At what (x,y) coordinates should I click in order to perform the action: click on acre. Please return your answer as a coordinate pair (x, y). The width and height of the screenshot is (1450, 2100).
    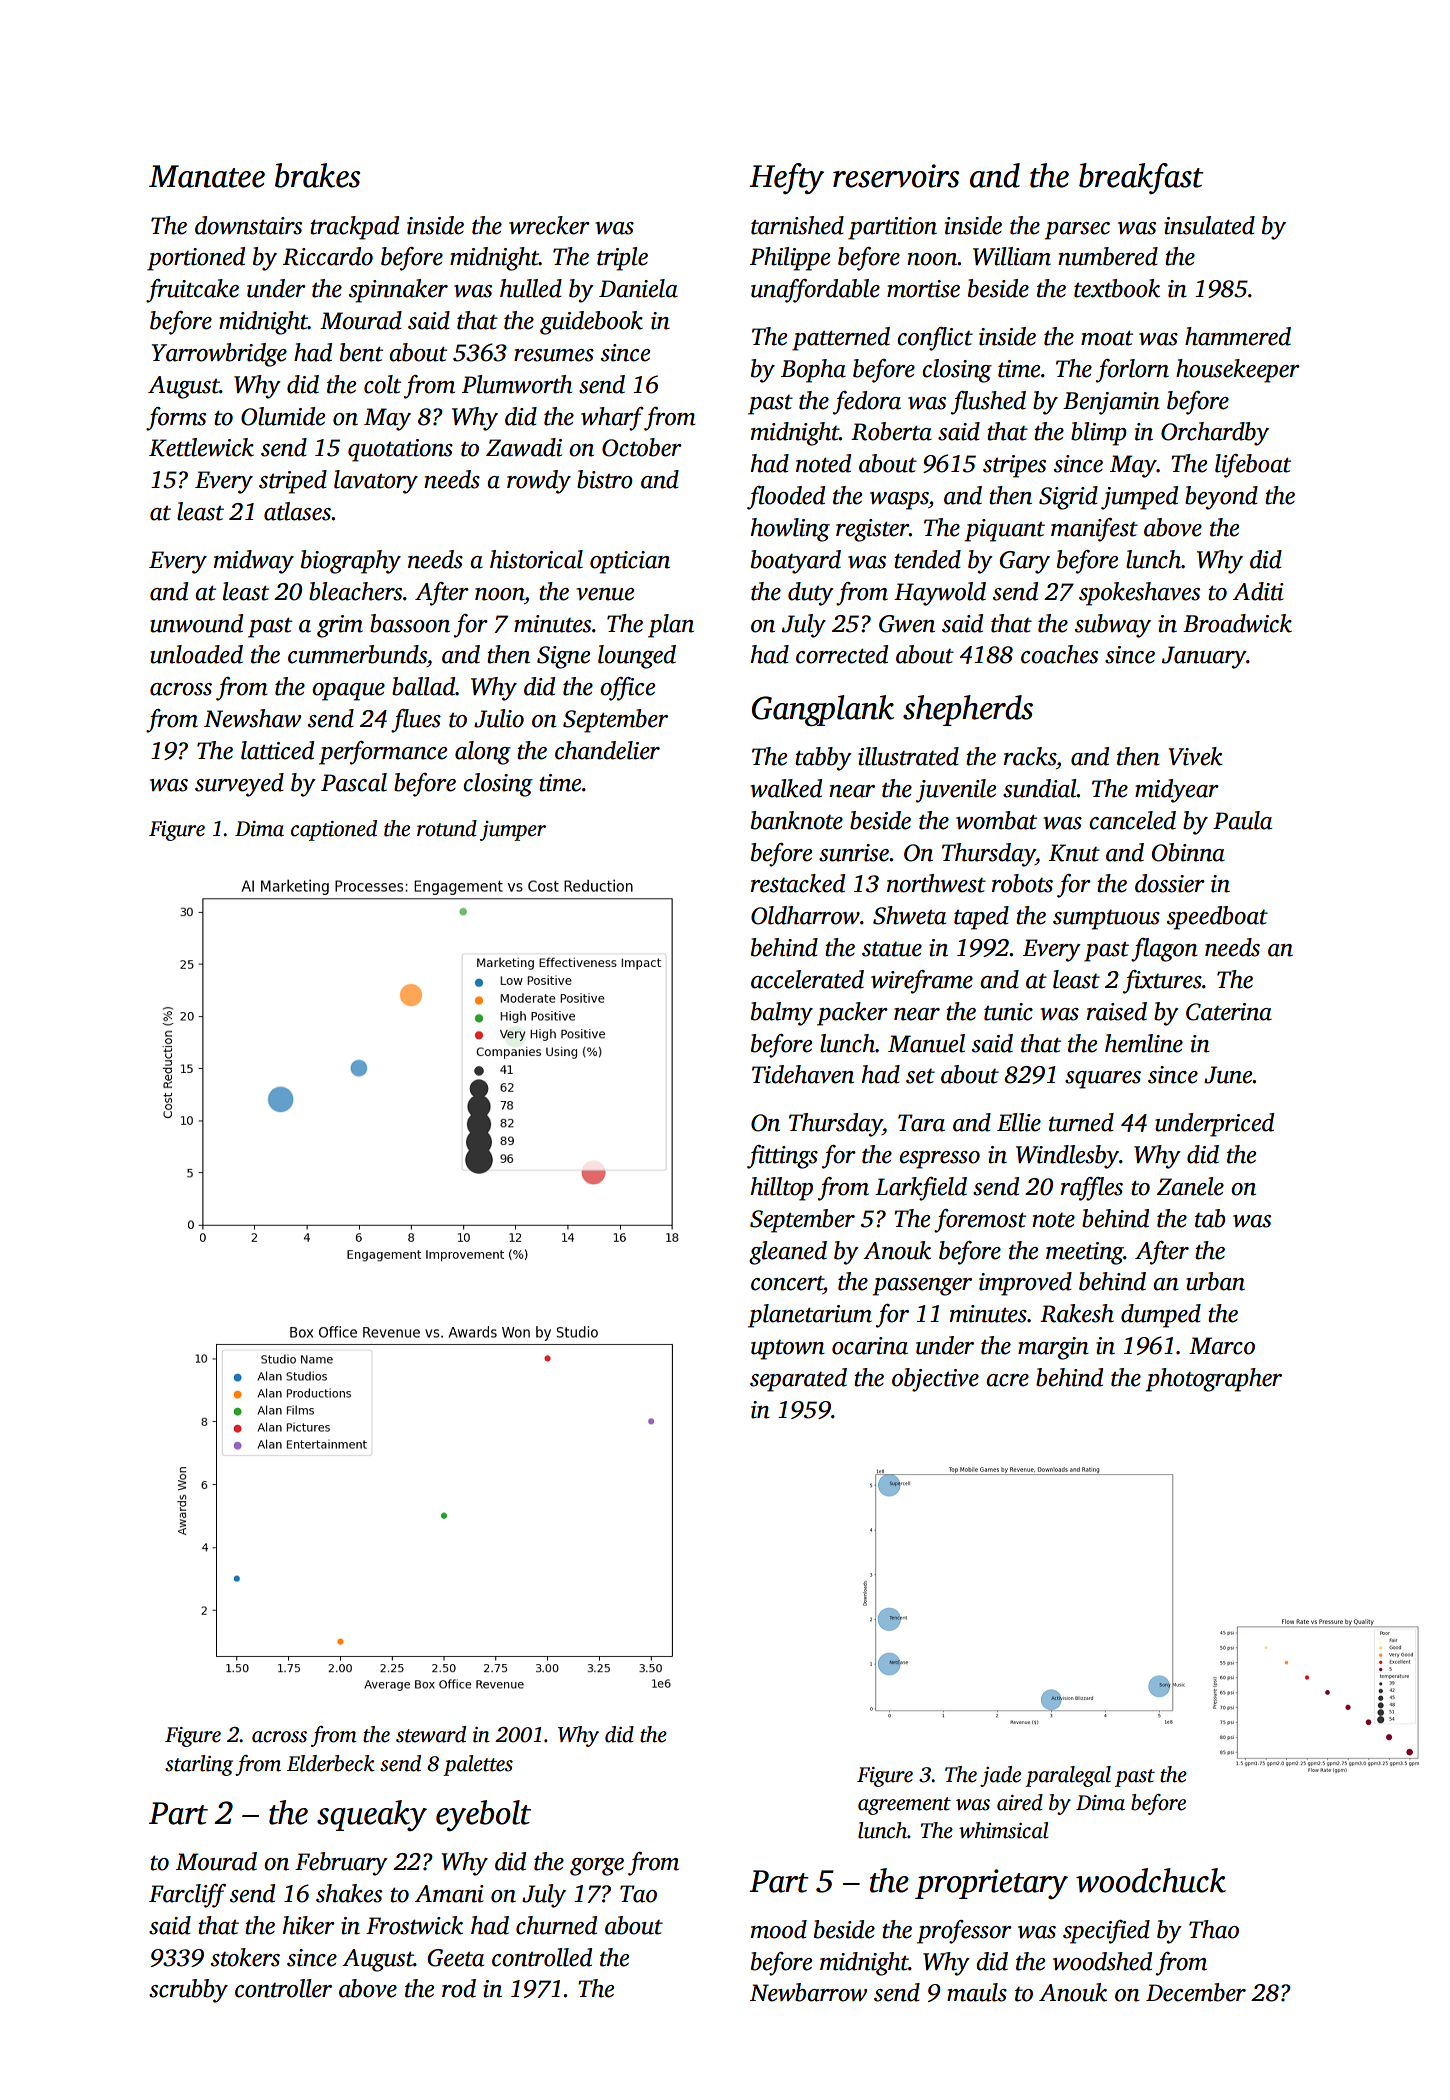
    Looking at the image, I should click on (1007, 1380).
